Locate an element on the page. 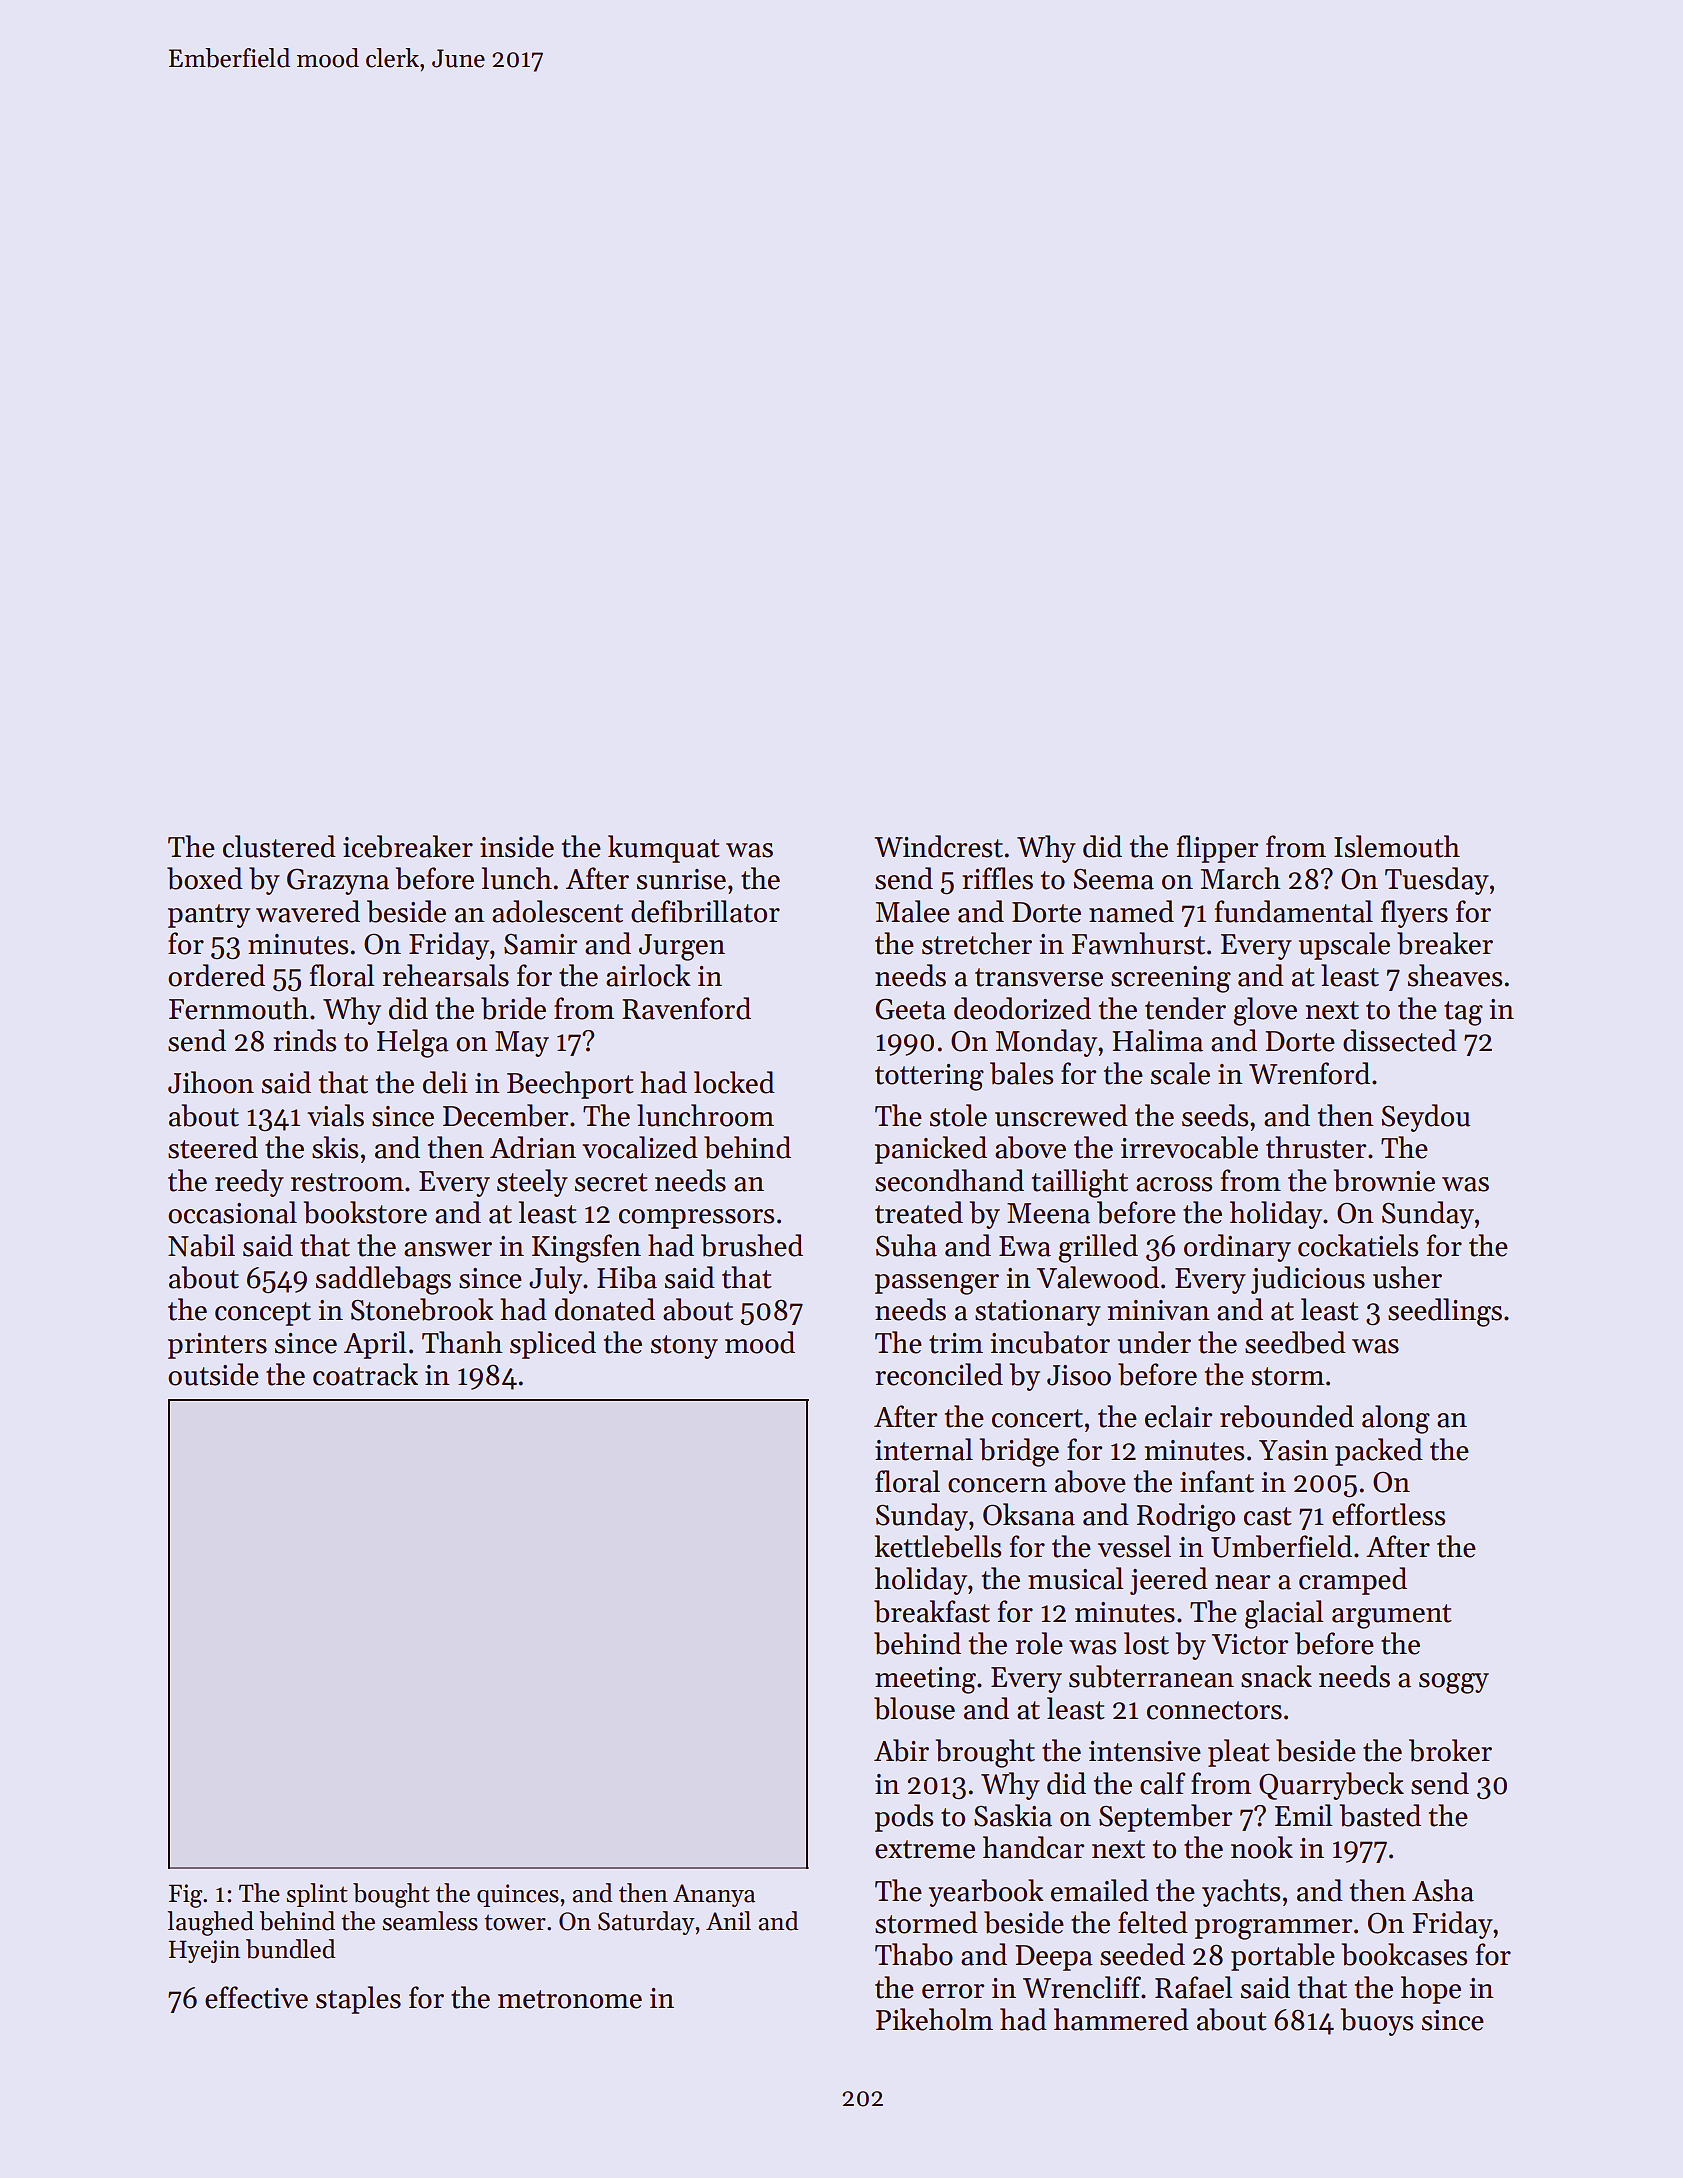 This document has height=2178, width=1683. Jurgen is located at coordinates (682, 947).
